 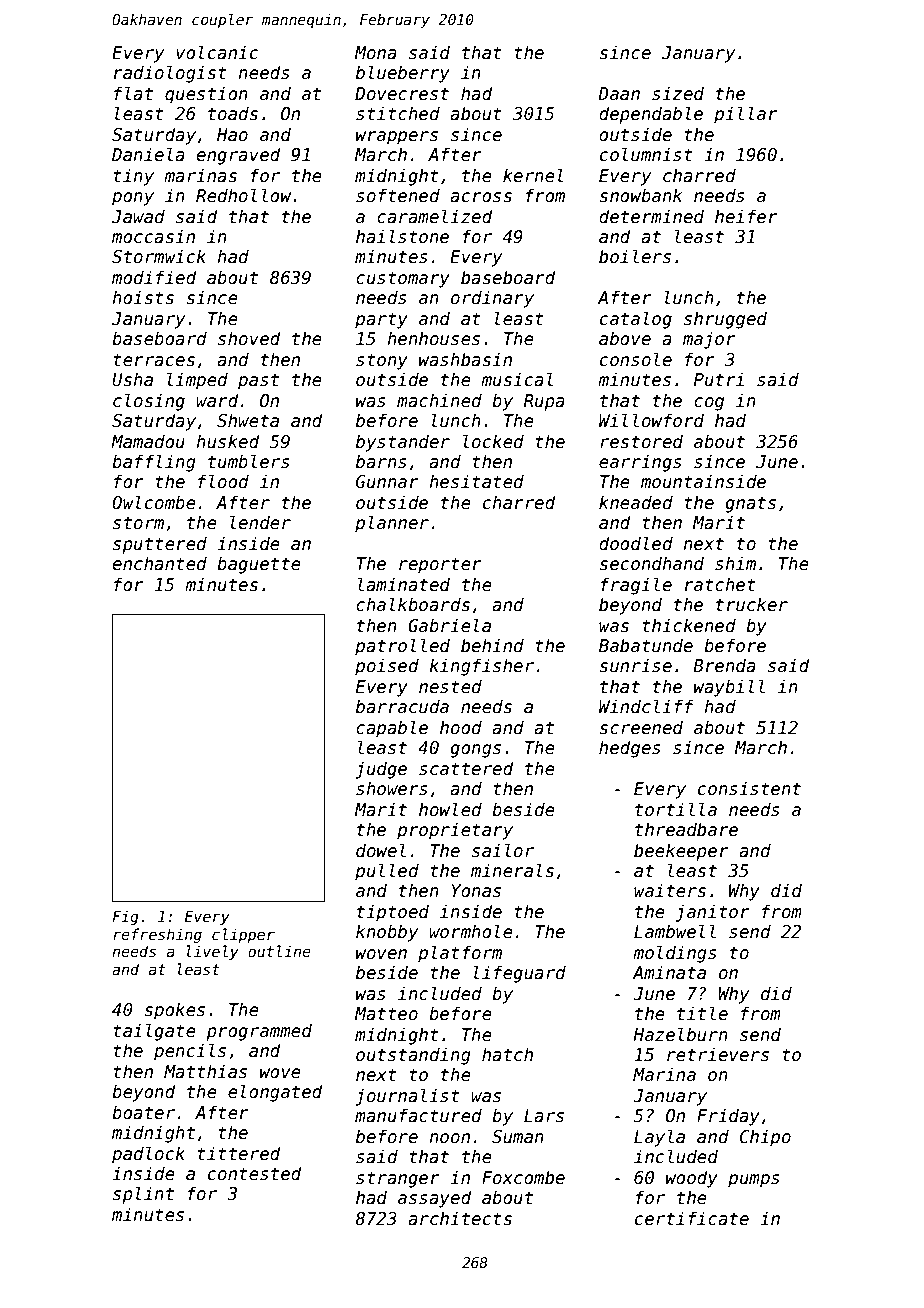 What do you see at coordinates (402, 236) in the screenshot?
I see `hailstone` at bounding box center [402, 236].
